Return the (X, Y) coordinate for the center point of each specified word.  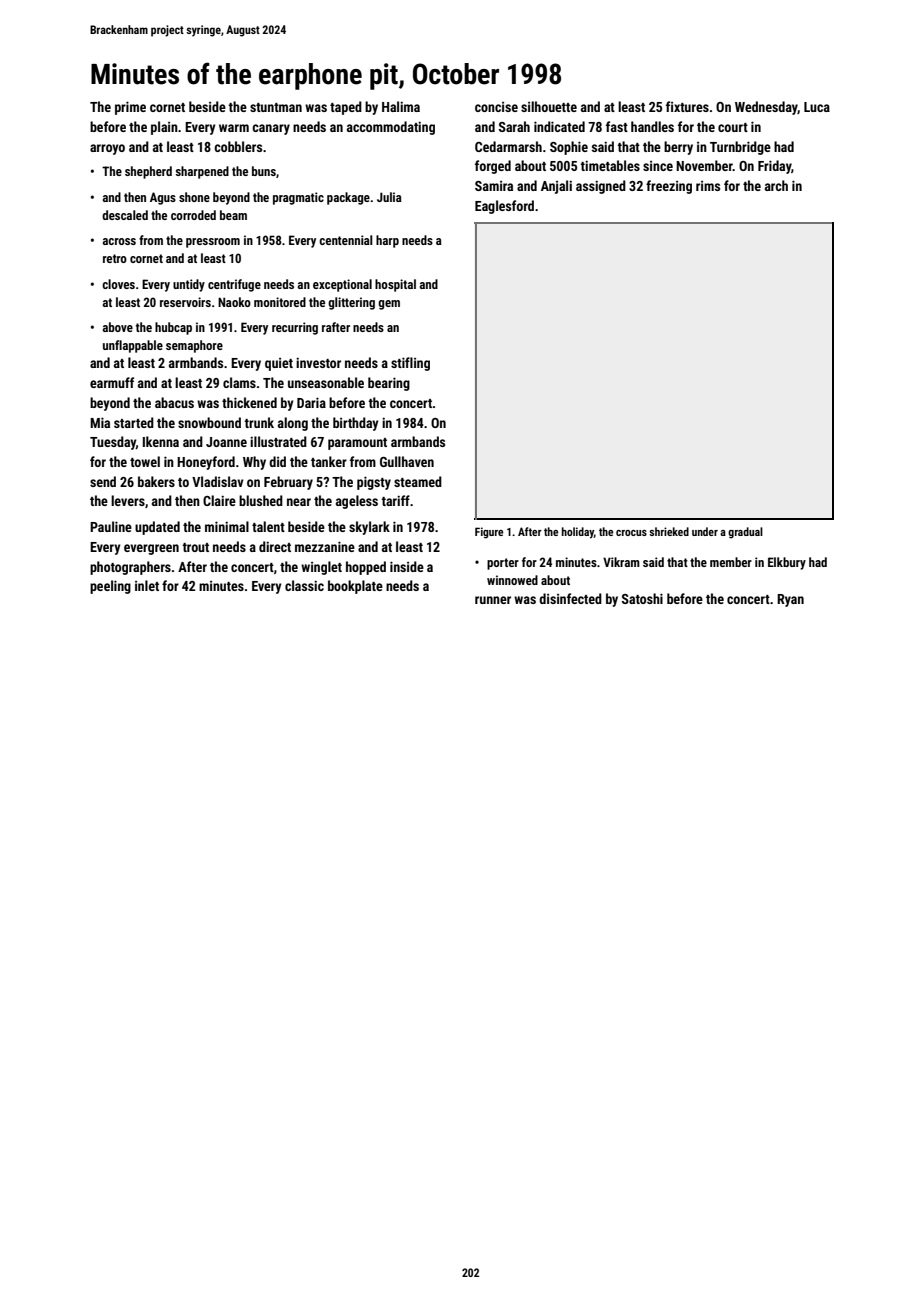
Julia (389, 197)
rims (708, 186)
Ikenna (161, 441)
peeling (110, 587)
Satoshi (642, 598)
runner (493, 600)
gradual (745, 533)
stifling (410, 364)
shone (194, 197)
